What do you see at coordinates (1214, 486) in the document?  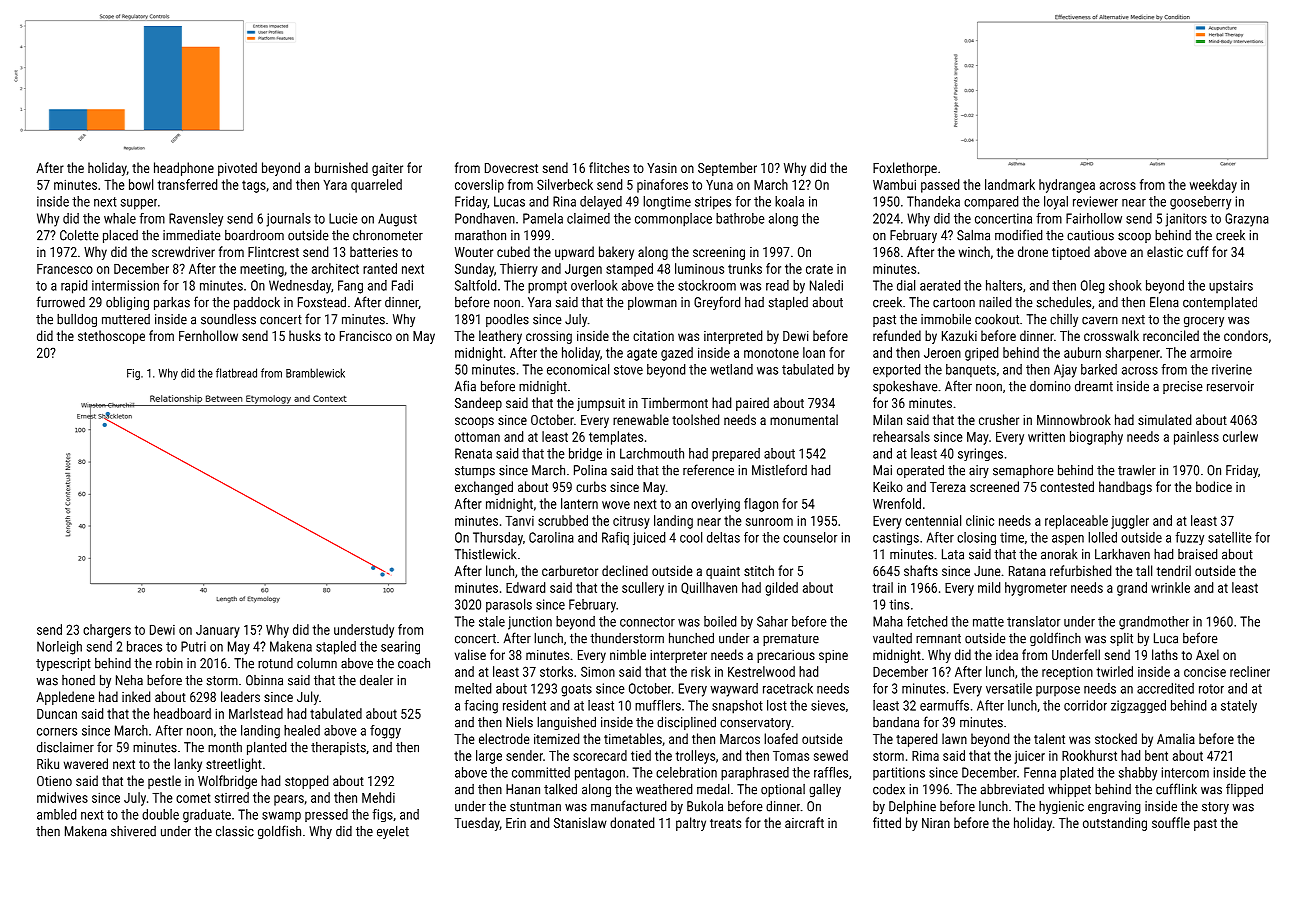 I see `bodice` at bounding box center [1214, 486].
